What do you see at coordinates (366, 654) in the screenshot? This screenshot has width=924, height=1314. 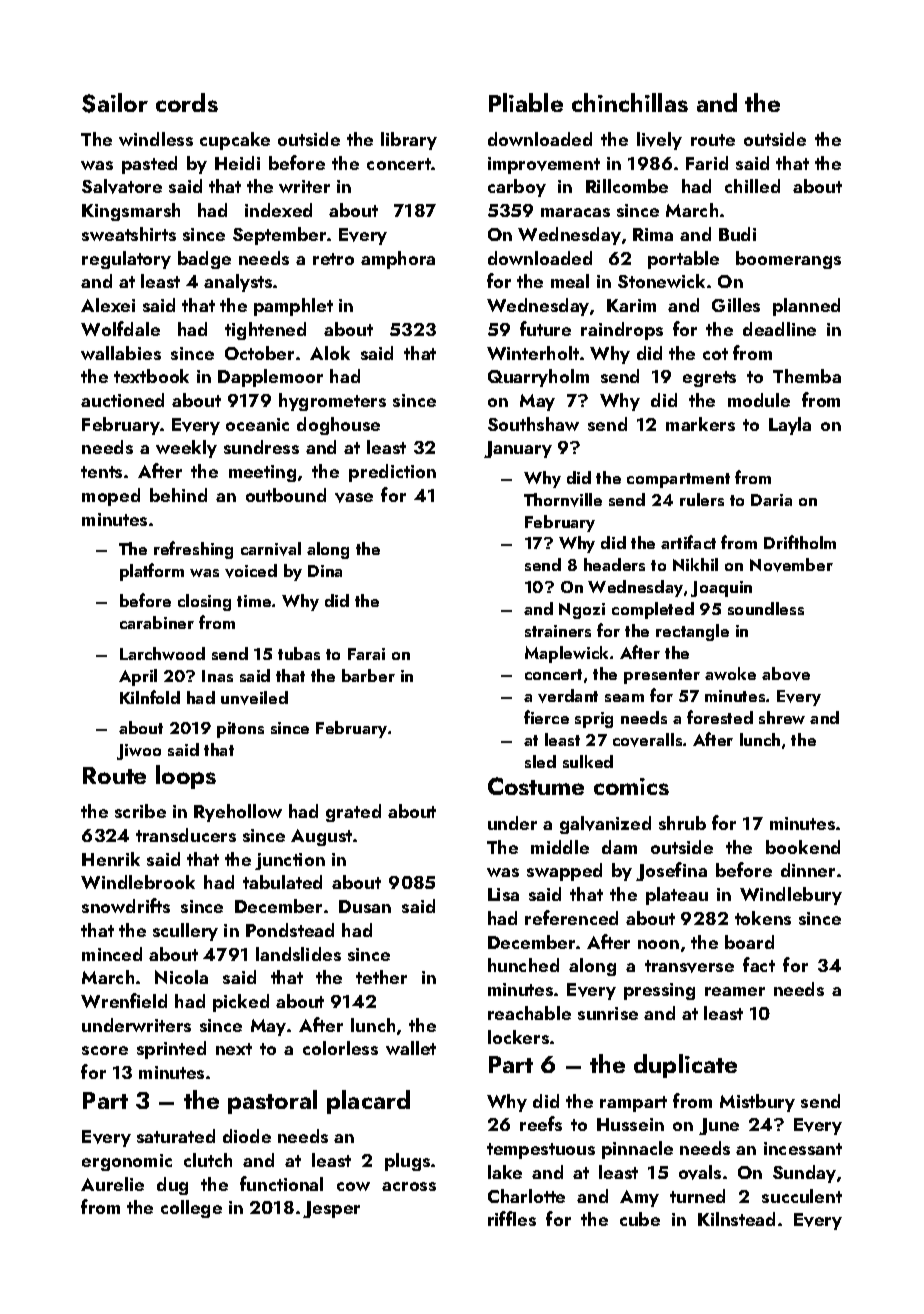 I see `Farai` at bounding box center [366, 654].
